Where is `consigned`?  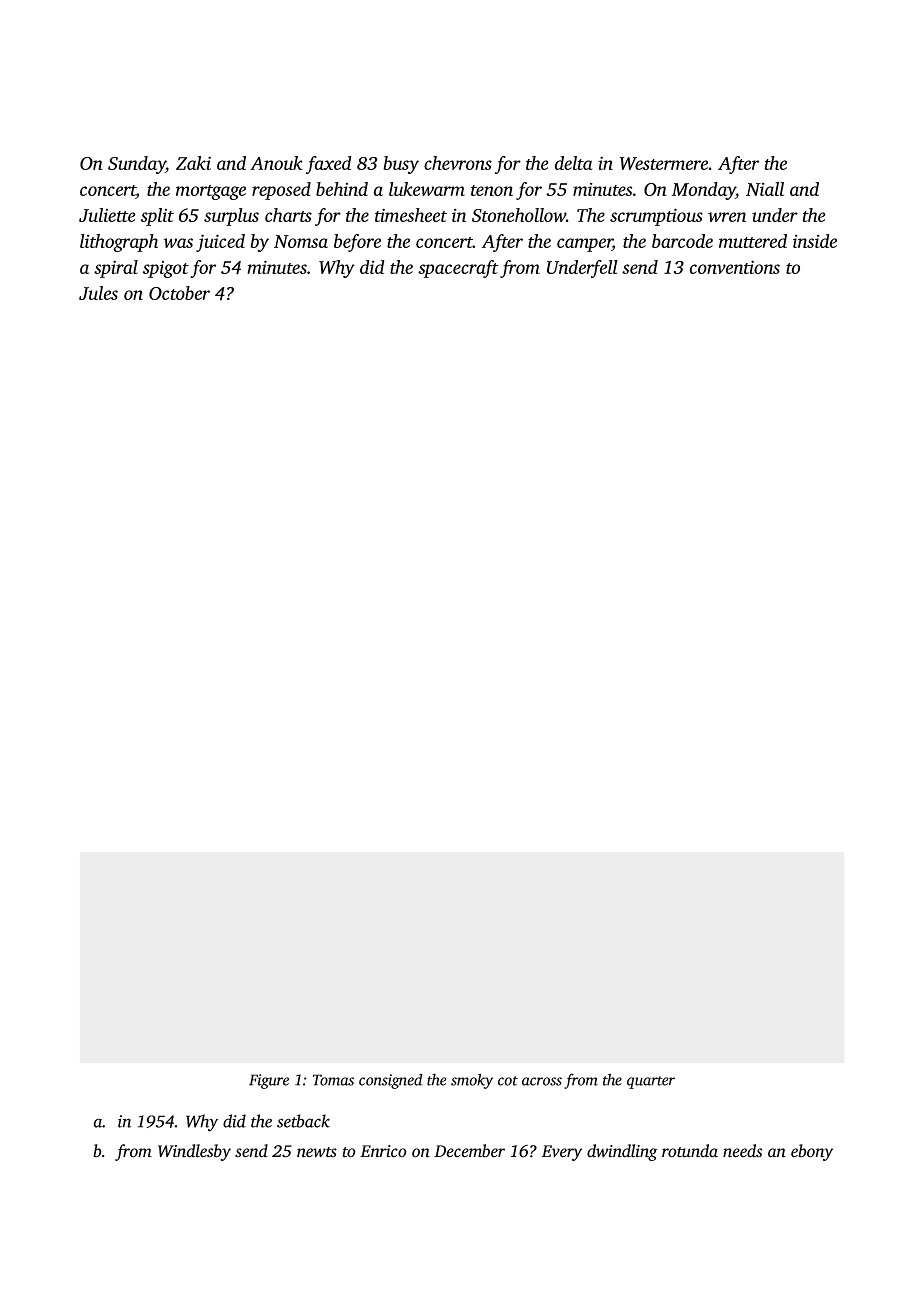 consigned is located at coordinates (390, 1081).
